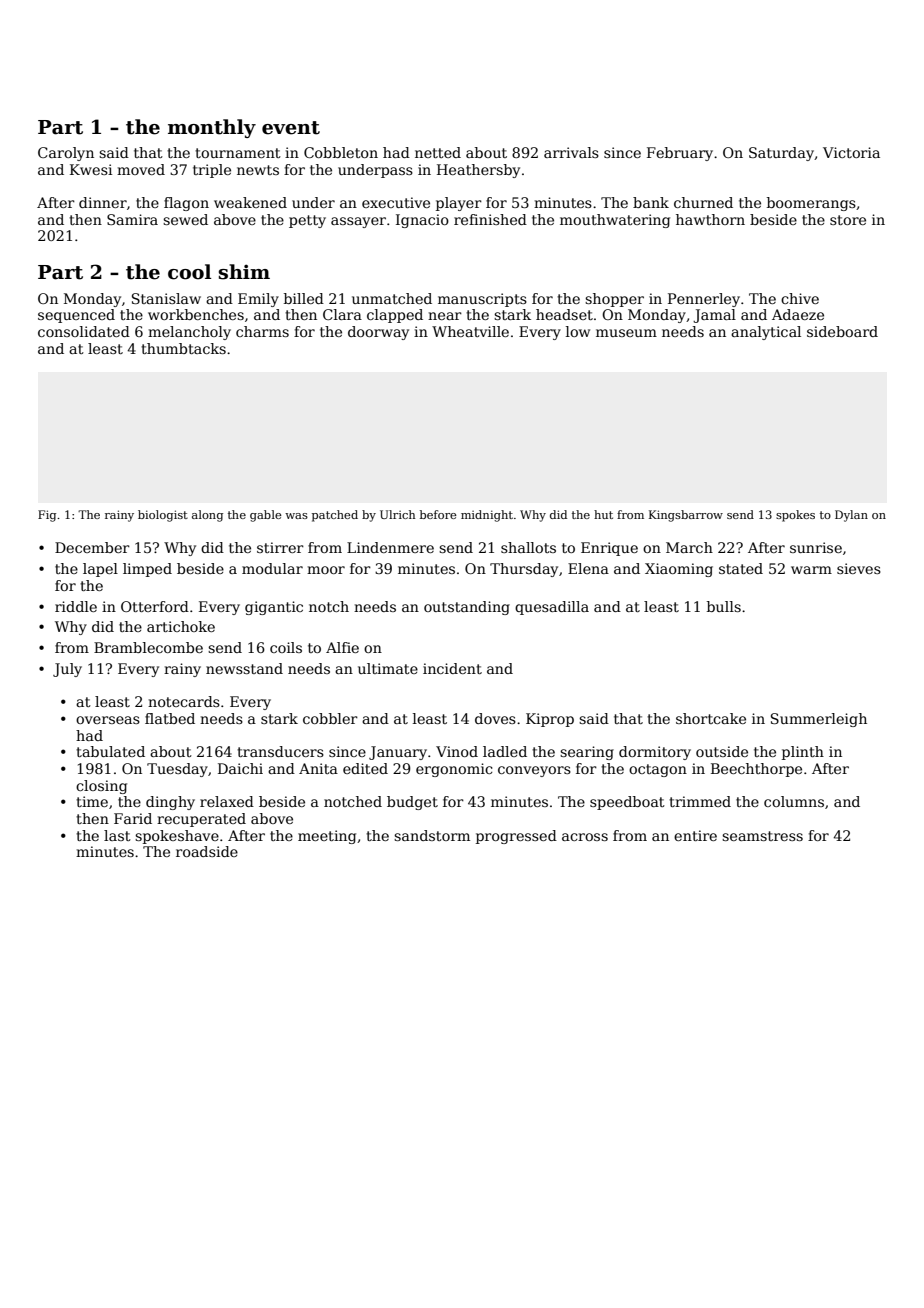 Image resolution: width=924 pixels, height=1308 pixels. I want to click on Pennerley, so click(704, 300).
